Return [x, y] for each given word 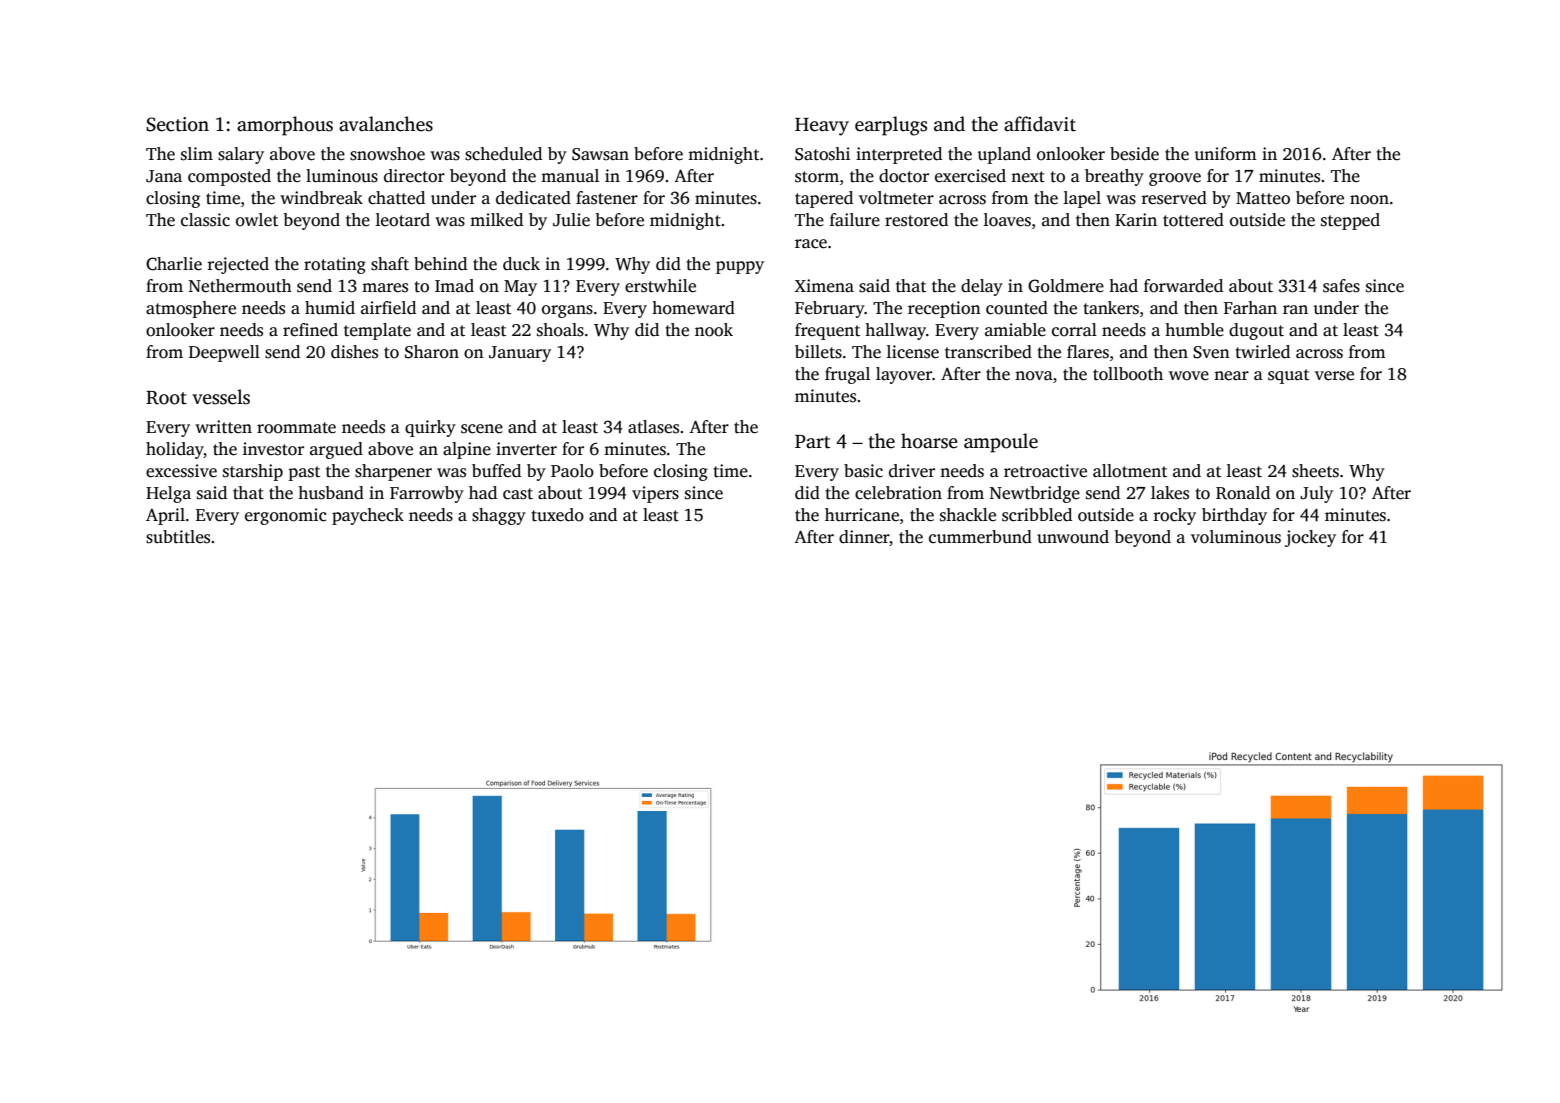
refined [310, 330]
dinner [864, 538]
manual [570, 176]
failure [855, 220]
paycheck [368, 516]
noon [1369, 200]
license [913, 352]
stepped [1350, 221]
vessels [221, 397]
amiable [1015, 330]
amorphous [285, 126]
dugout [1256, 331]
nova [1034, 376]
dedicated [533, 198]
